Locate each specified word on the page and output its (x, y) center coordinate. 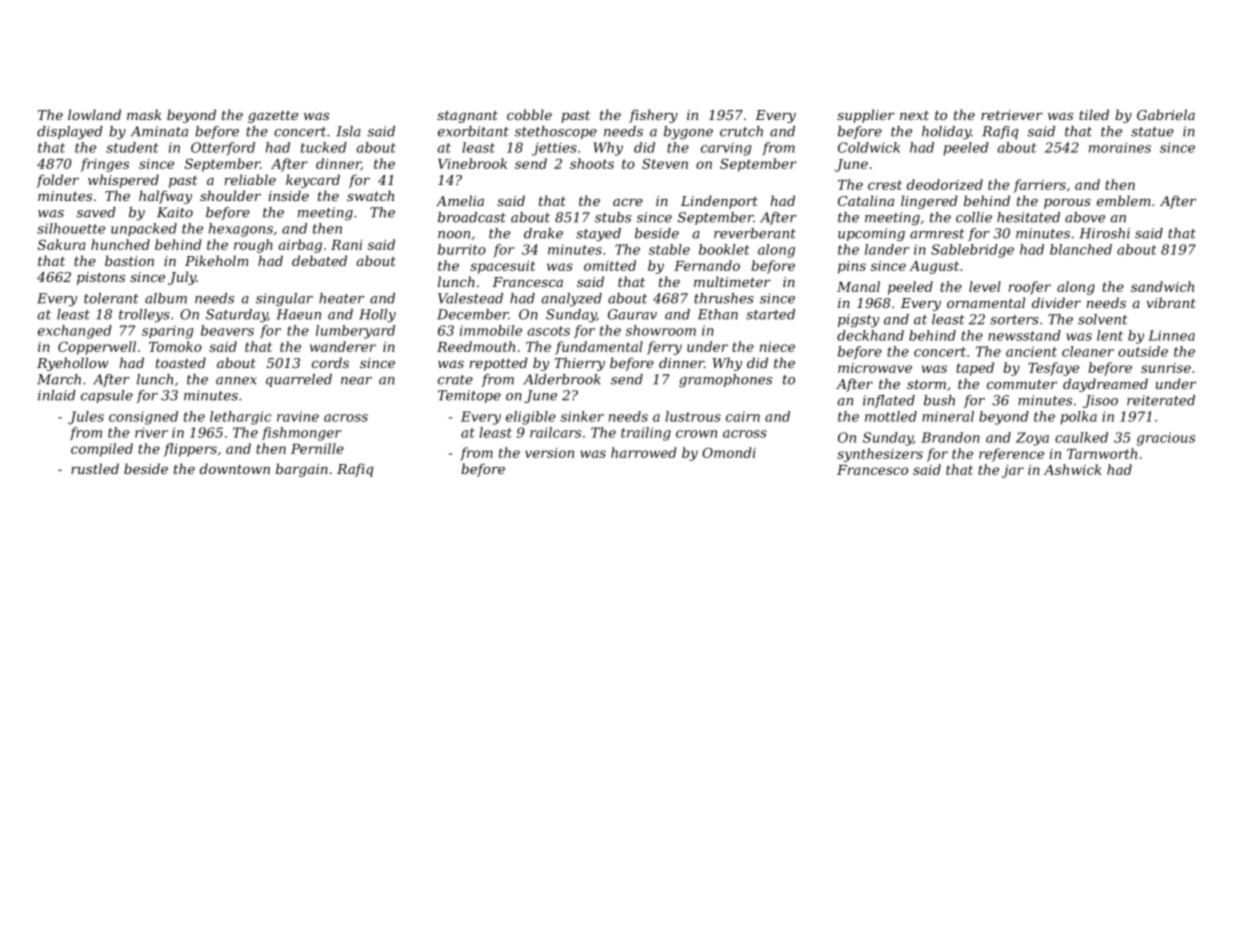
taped (975, 369)
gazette (273, 117)
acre (628, 202)
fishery (653, 116)
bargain (302, 470)
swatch (370, 195)
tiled (1094, 114)
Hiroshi (1104, 233)
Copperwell (97, 348)
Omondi (729, 452)
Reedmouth (476, 346)
